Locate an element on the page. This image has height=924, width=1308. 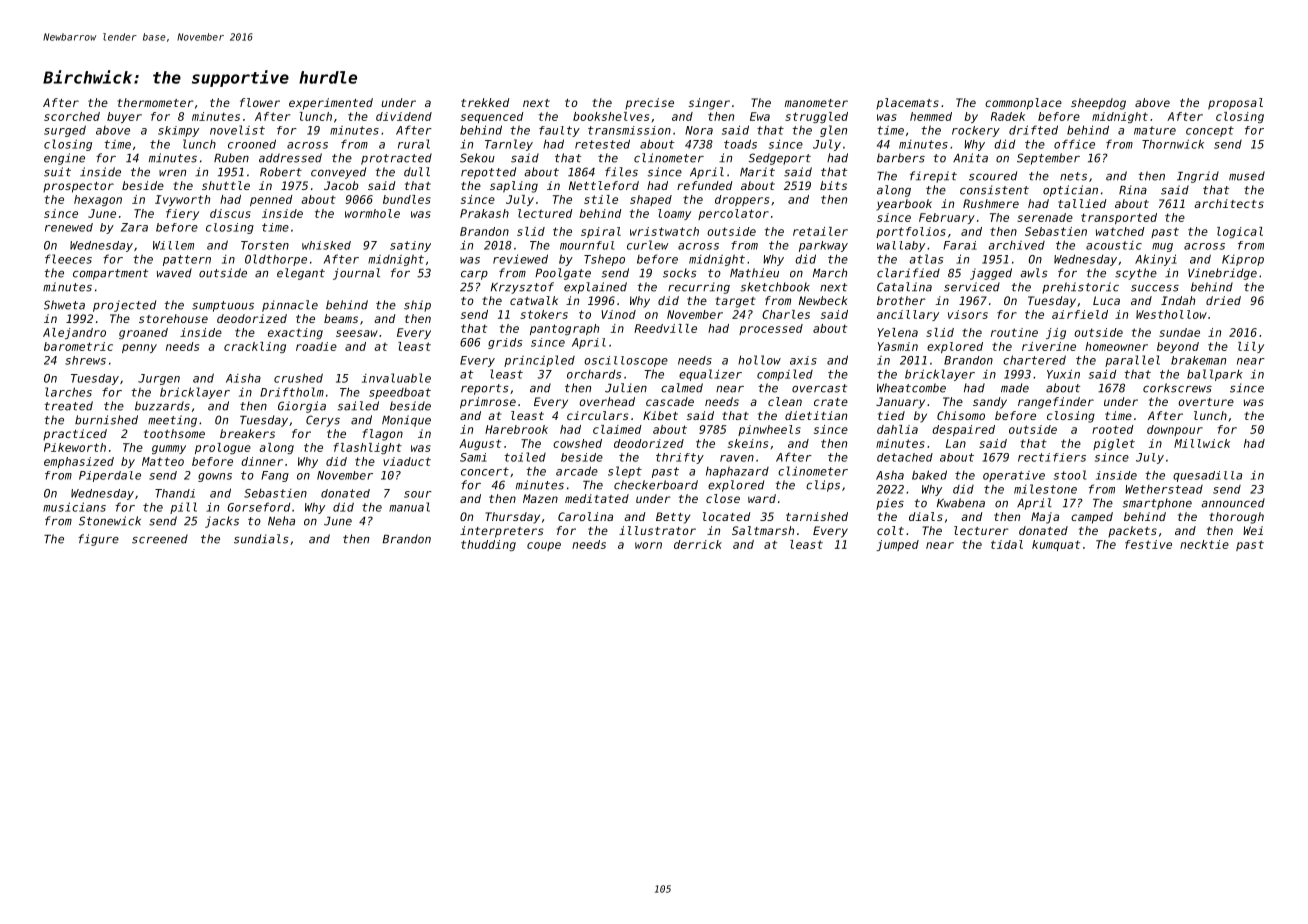
trekked is located at coordinates (485, 102).
